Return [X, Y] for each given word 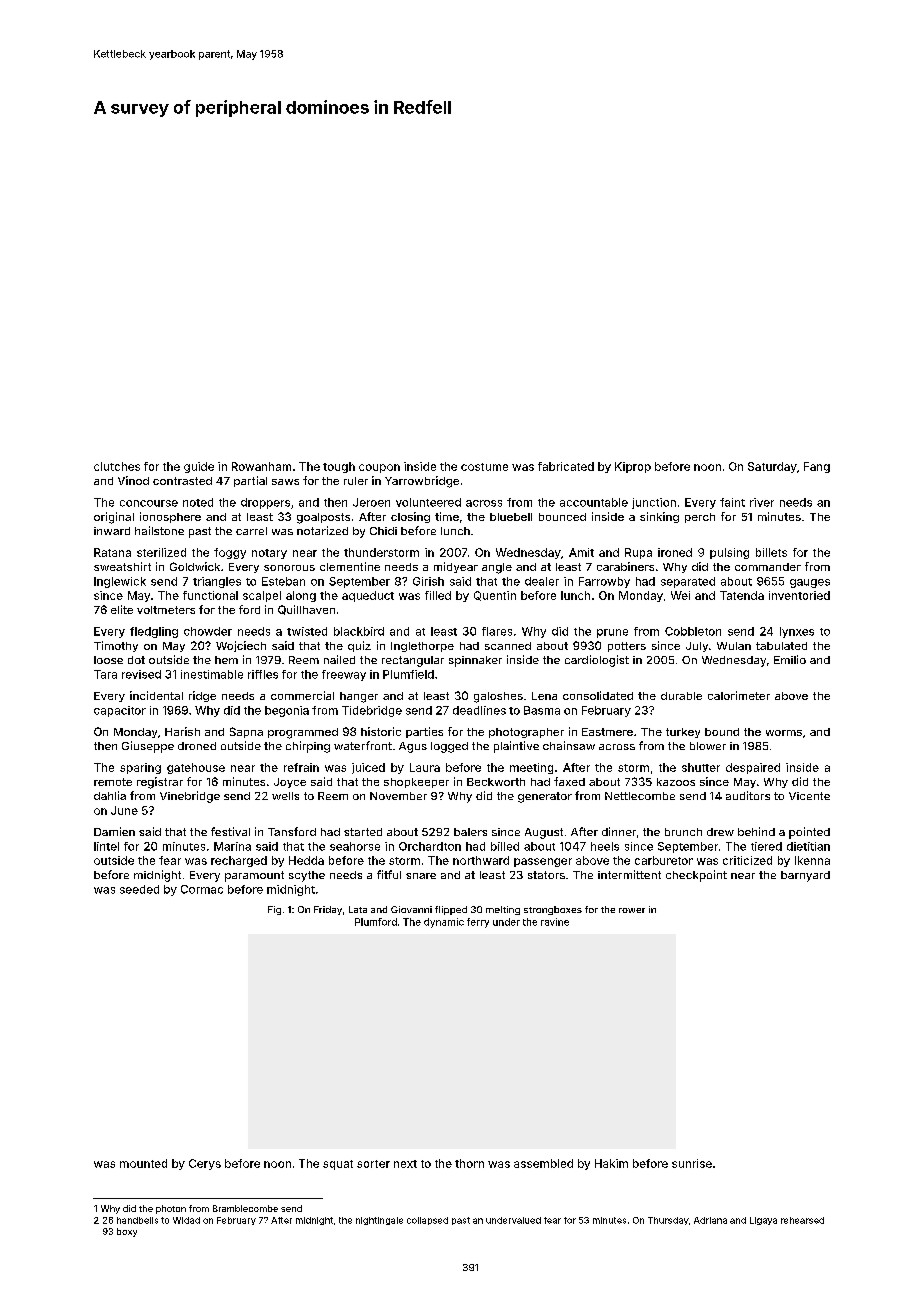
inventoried [799, 595]
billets [771, 552]
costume [484, 467]
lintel [106, 846]
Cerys [205, 1164]
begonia [287, 711]
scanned [508, 646]
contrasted [182, 481]
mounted [143, 1163]
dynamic [444, 923]
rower [632, 910]
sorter [373, 1164]
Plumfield [408, 674]
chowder [208, 631]
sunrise [692, 1163]
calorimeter [739, 695]
